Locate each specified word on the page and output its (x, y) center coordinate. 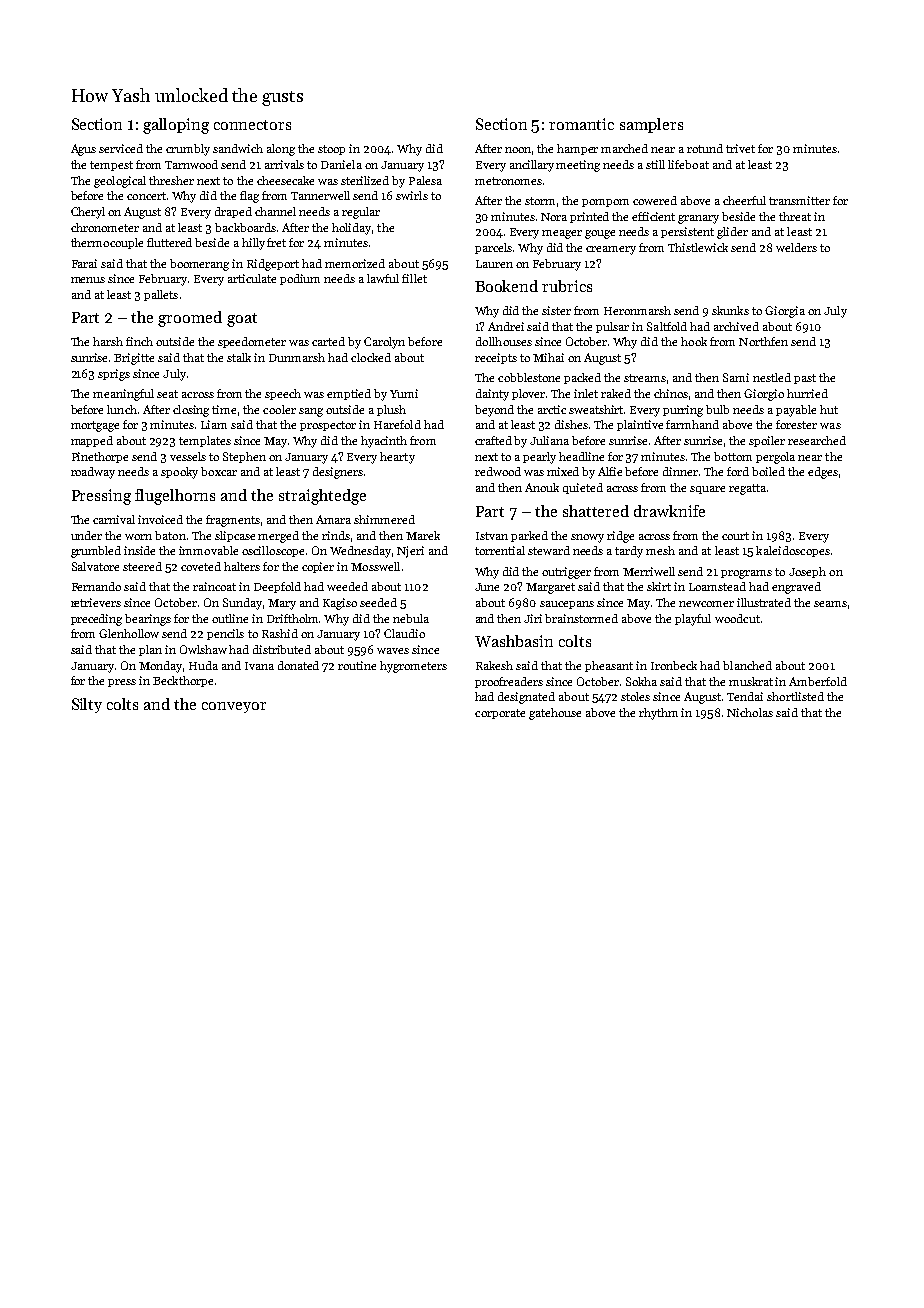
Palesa (425, 180)
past (805, 379)
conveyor (234, 707)
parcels (493, 248)
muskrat (751, 681)
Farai (84, 263)
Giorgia (785, 312)
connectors (252, 125)
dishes (571, 424)
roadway (93, 473)
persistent (687, 232)
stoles (635, 696)
